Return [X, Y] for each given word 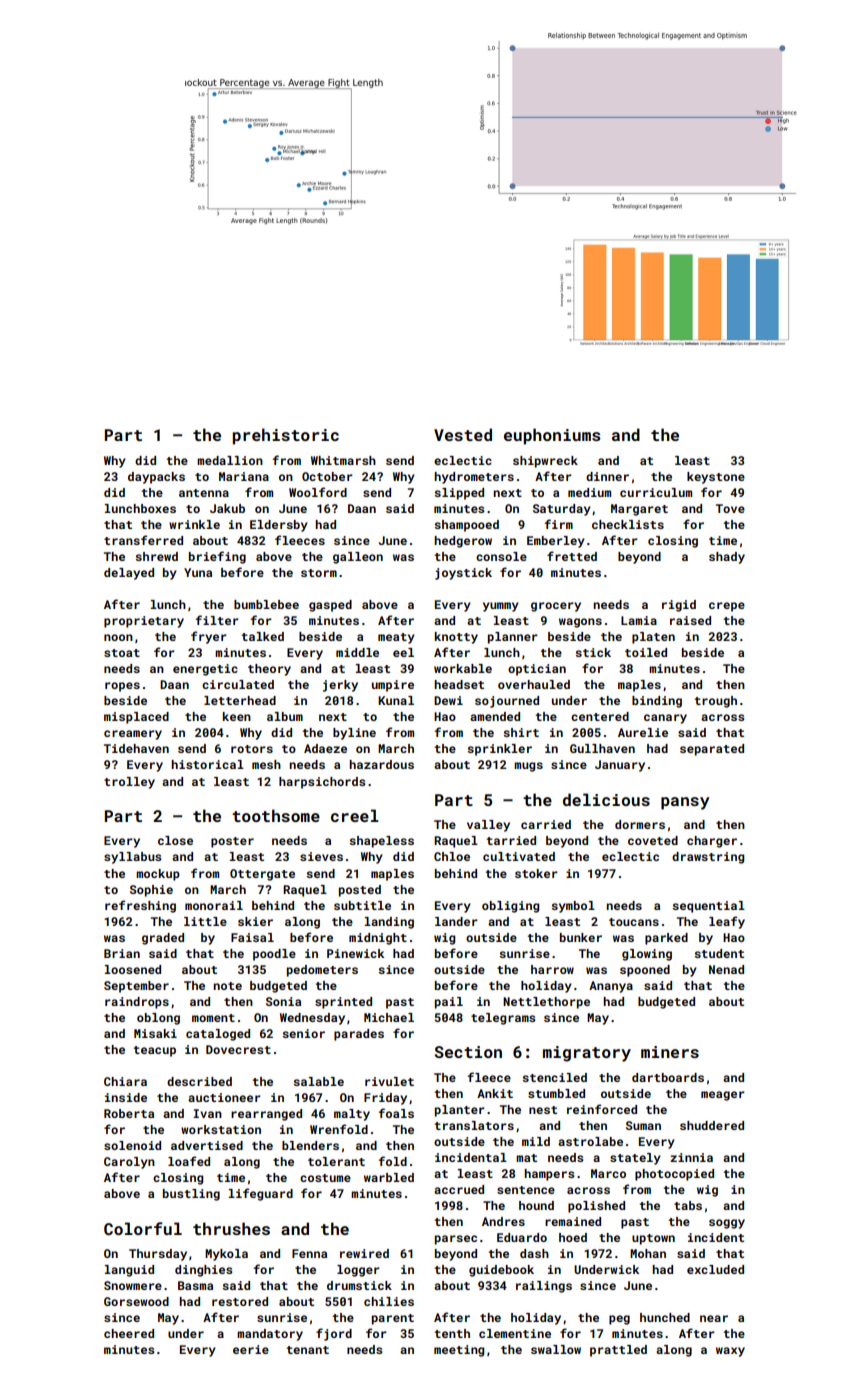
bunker [581, 937]
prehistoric [285, 436]
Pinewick [355, 953]
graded [163, 939]
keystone [716, 478]
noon [118, 637]
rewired [364, 1253]
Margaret [639, 510]
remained [573, 1221]
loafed [189, 1161]
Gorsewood [136, 1301]
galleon [358, 558]
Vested [463, 434]
